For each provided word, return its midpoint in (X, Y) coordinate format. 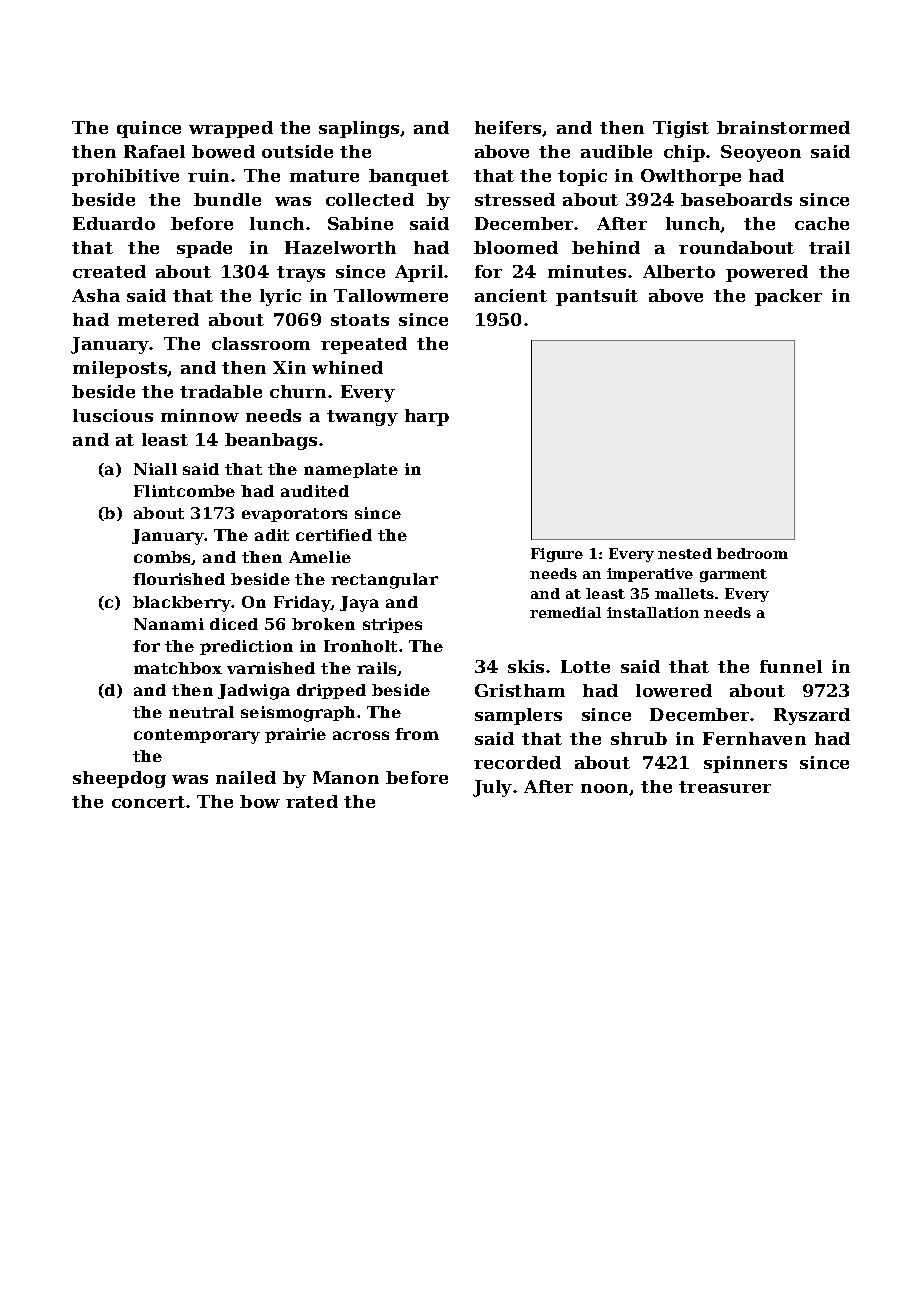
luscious (113, 415)
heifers (508, 127)
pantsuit (597, 297)
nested (685, 553)
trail (829, 247)
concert (148, 802)
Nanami (169, 624)
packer (788, 297)
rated (312, 801)
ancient (511, 295)
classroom (261, 343)
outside (297, 151)
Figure (557, 555)
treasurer (725, 787)
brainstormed (783, 127)
